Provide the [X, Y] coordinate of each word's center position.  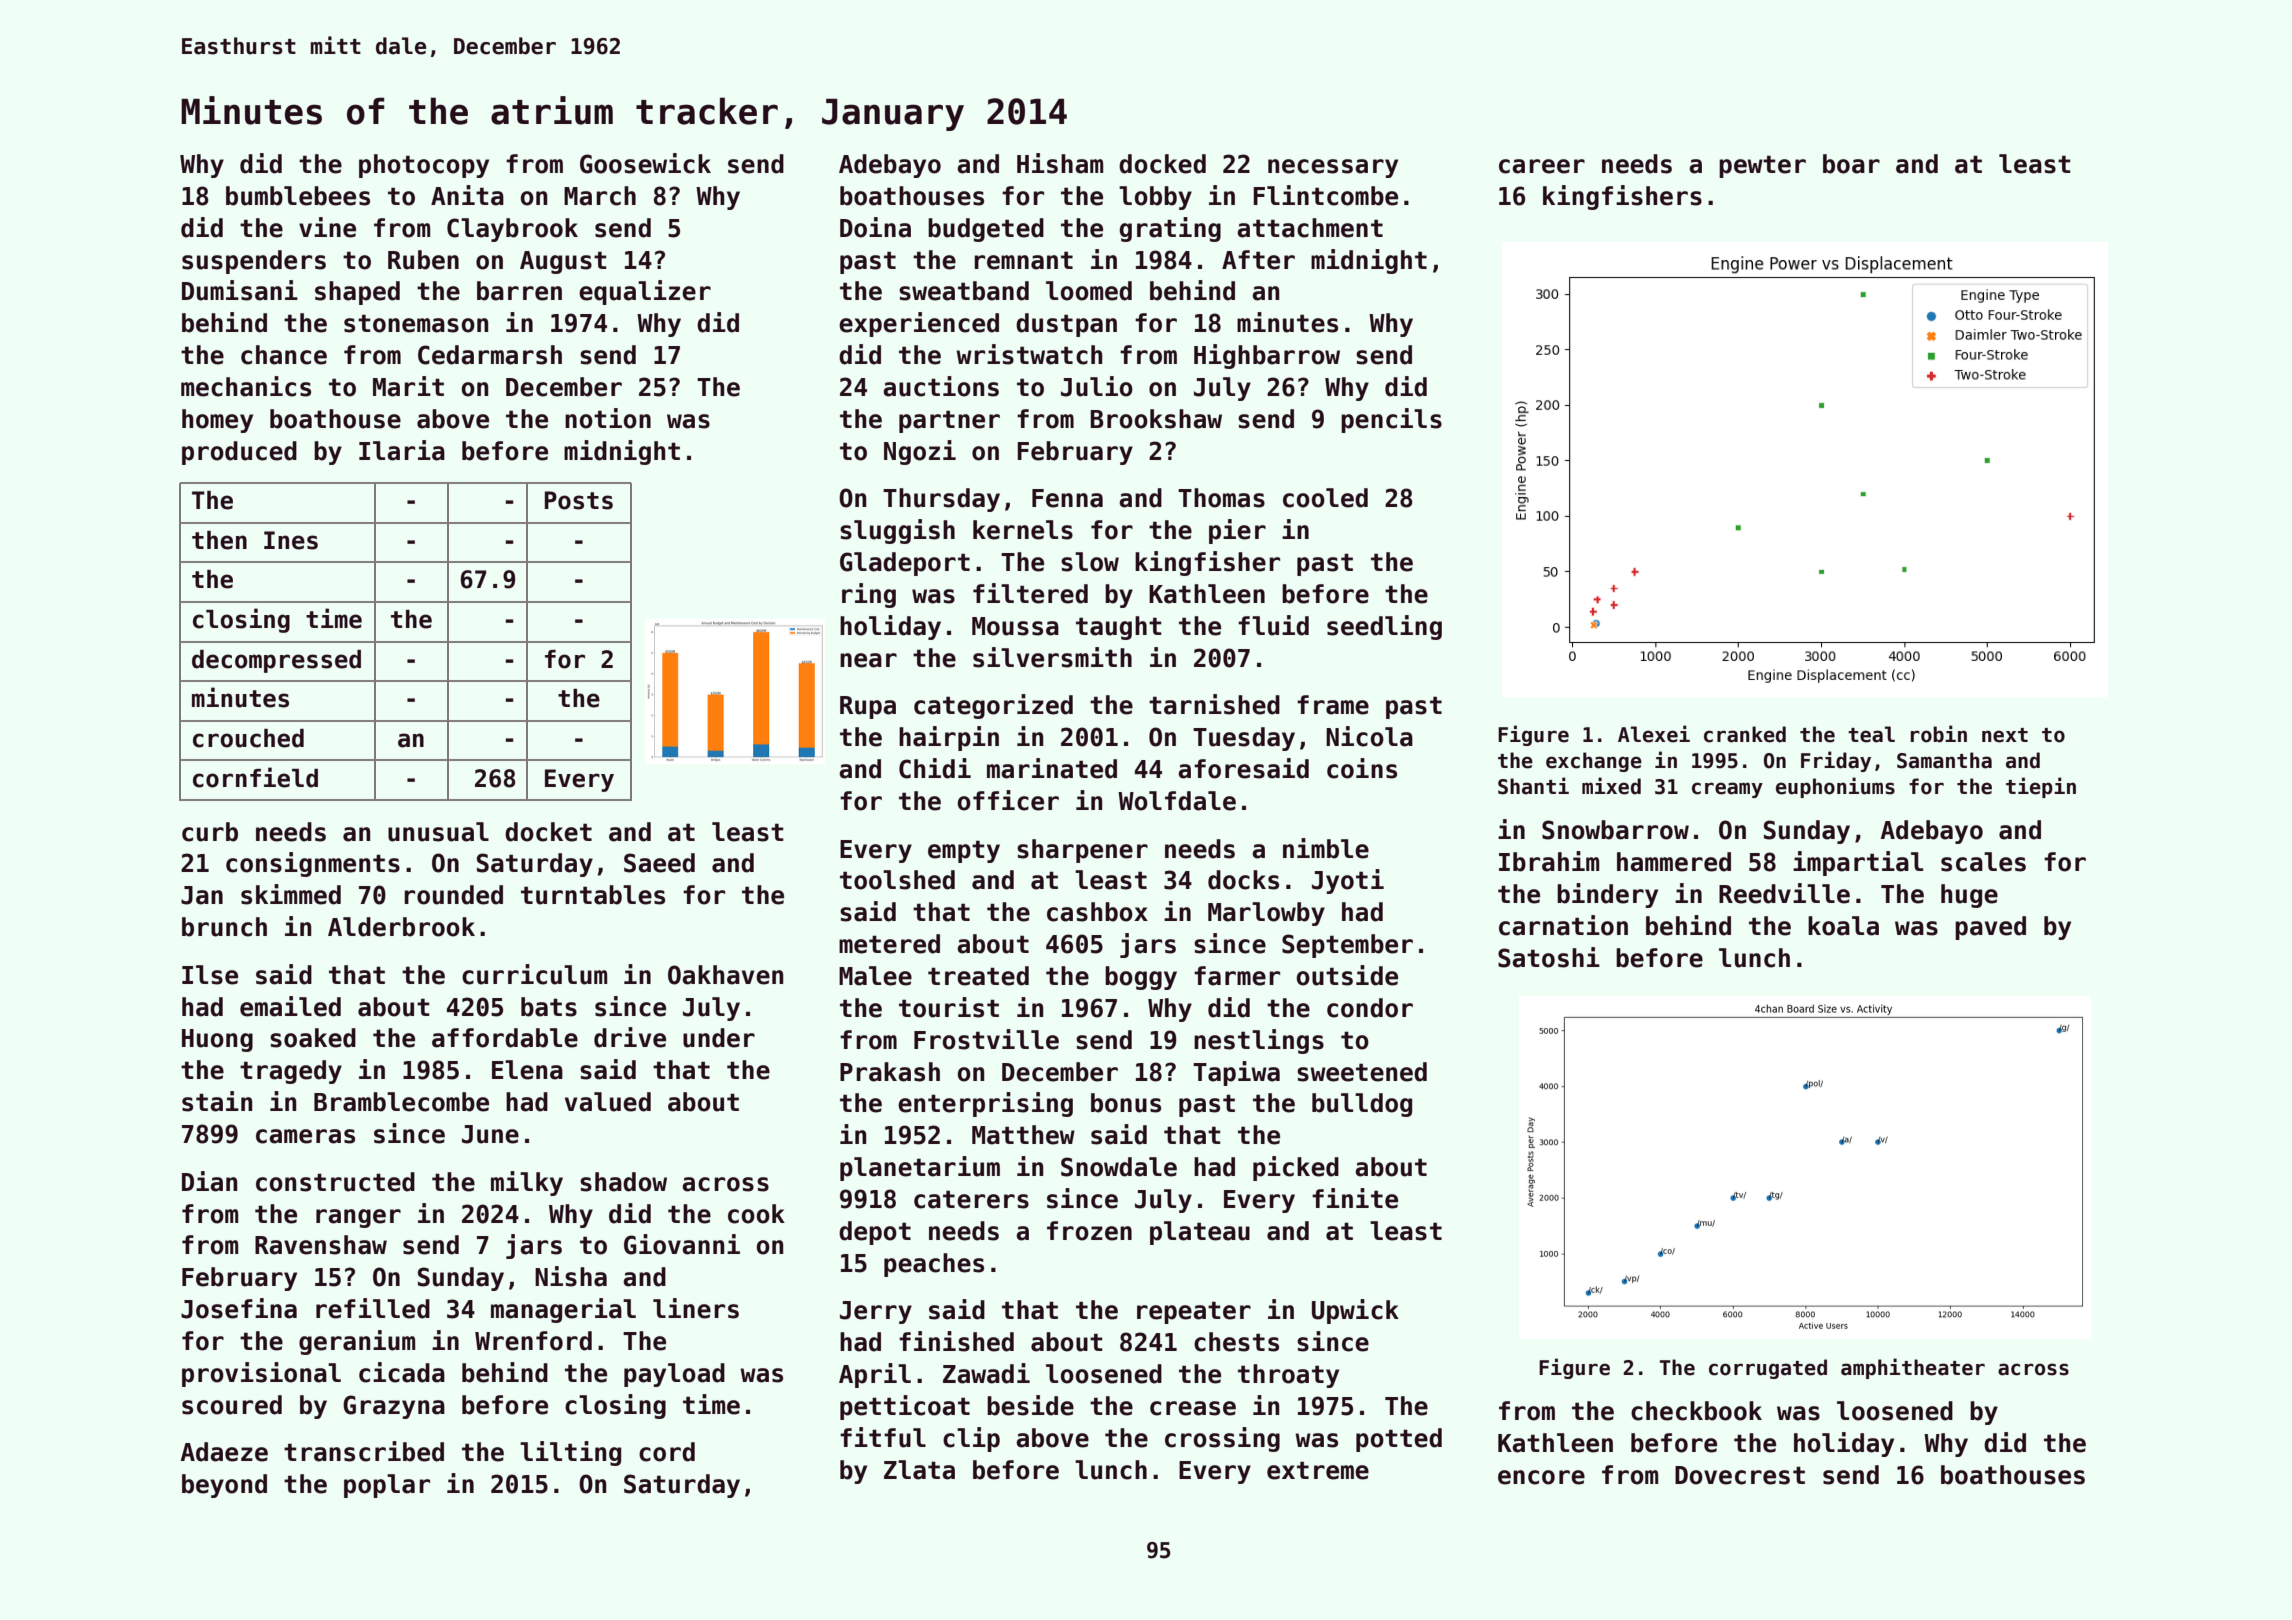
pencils [1391, 420]
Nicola [1369, 736]
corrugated [1768, 1369]
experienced [919, 324]
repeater [1194, 1312]
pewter [1762, 166]
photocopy [424, 166]
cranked [1745, 734]
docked [1162, 164]
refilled [373, 1308]
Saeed [659, 863]
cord [667, 1452]
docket [548, 832]
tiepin [2041, 787]
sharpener [1082, 851]
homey [217, 421]
